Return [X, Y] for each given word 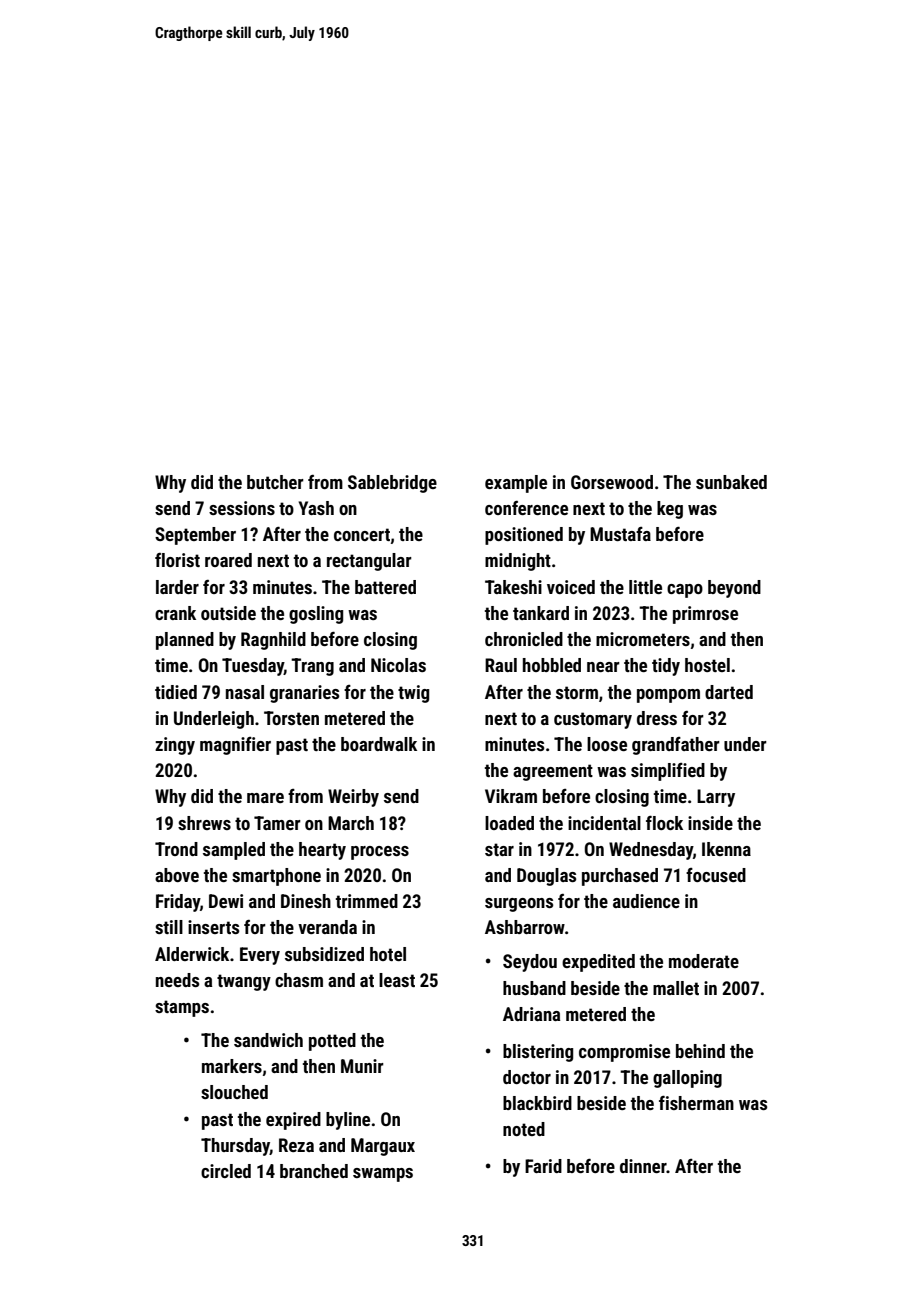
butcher [275, 482]
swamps [383, 1175]
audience [646, 901]
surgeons [519, 905]
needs [177, 980]
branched [314, 1171]
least [397, 980]
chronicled [524, 639]
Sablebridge [392, 484]
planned [185, 641]
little [645, 587]
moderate [704, 961]
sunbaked [731, 482]
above [177, 875]
